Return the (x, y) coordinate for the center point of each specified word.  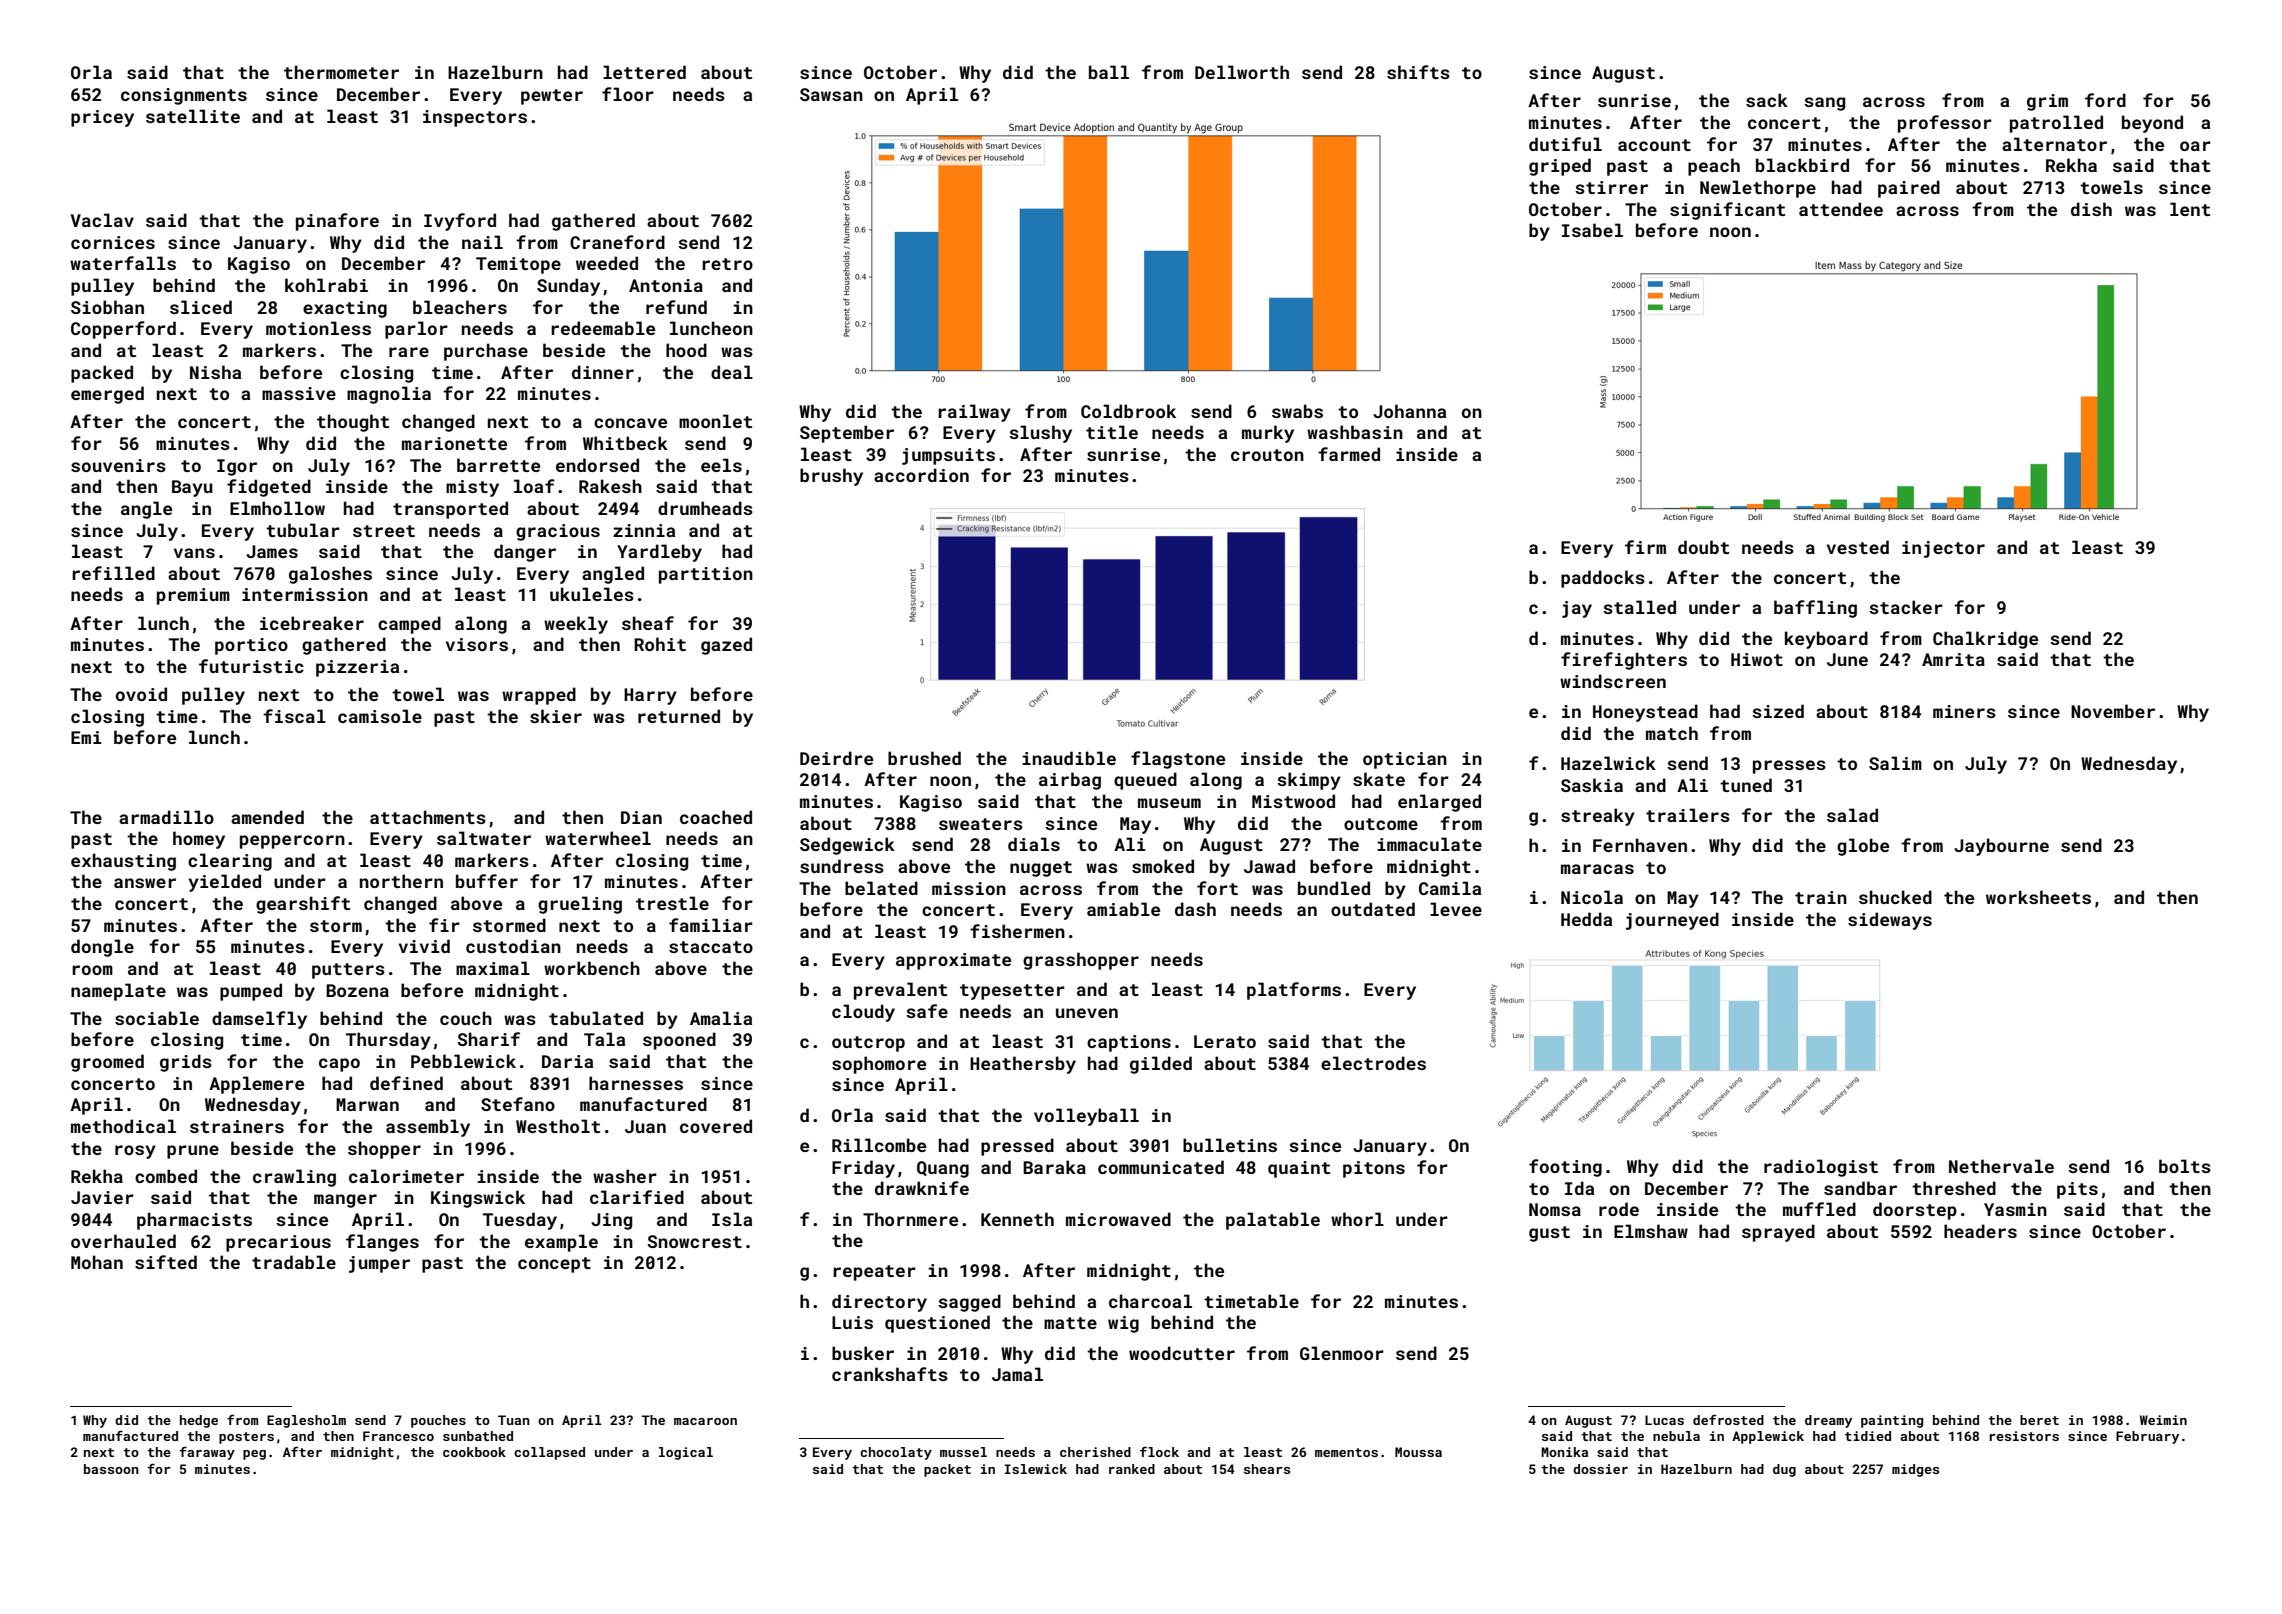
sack (1767, 100)
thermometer (341, 72)
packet (947, 1470)
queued (1145, 781)
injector (1943, 549)
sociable (157, 1018)
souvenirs (118, 465)
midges (1915, 1470)
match (1672, 733)
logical (686, 1453)
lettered (644, 72)
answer (145, 883)
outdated (1373, 909)
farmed (1349, 454)
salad (1852, 815)
